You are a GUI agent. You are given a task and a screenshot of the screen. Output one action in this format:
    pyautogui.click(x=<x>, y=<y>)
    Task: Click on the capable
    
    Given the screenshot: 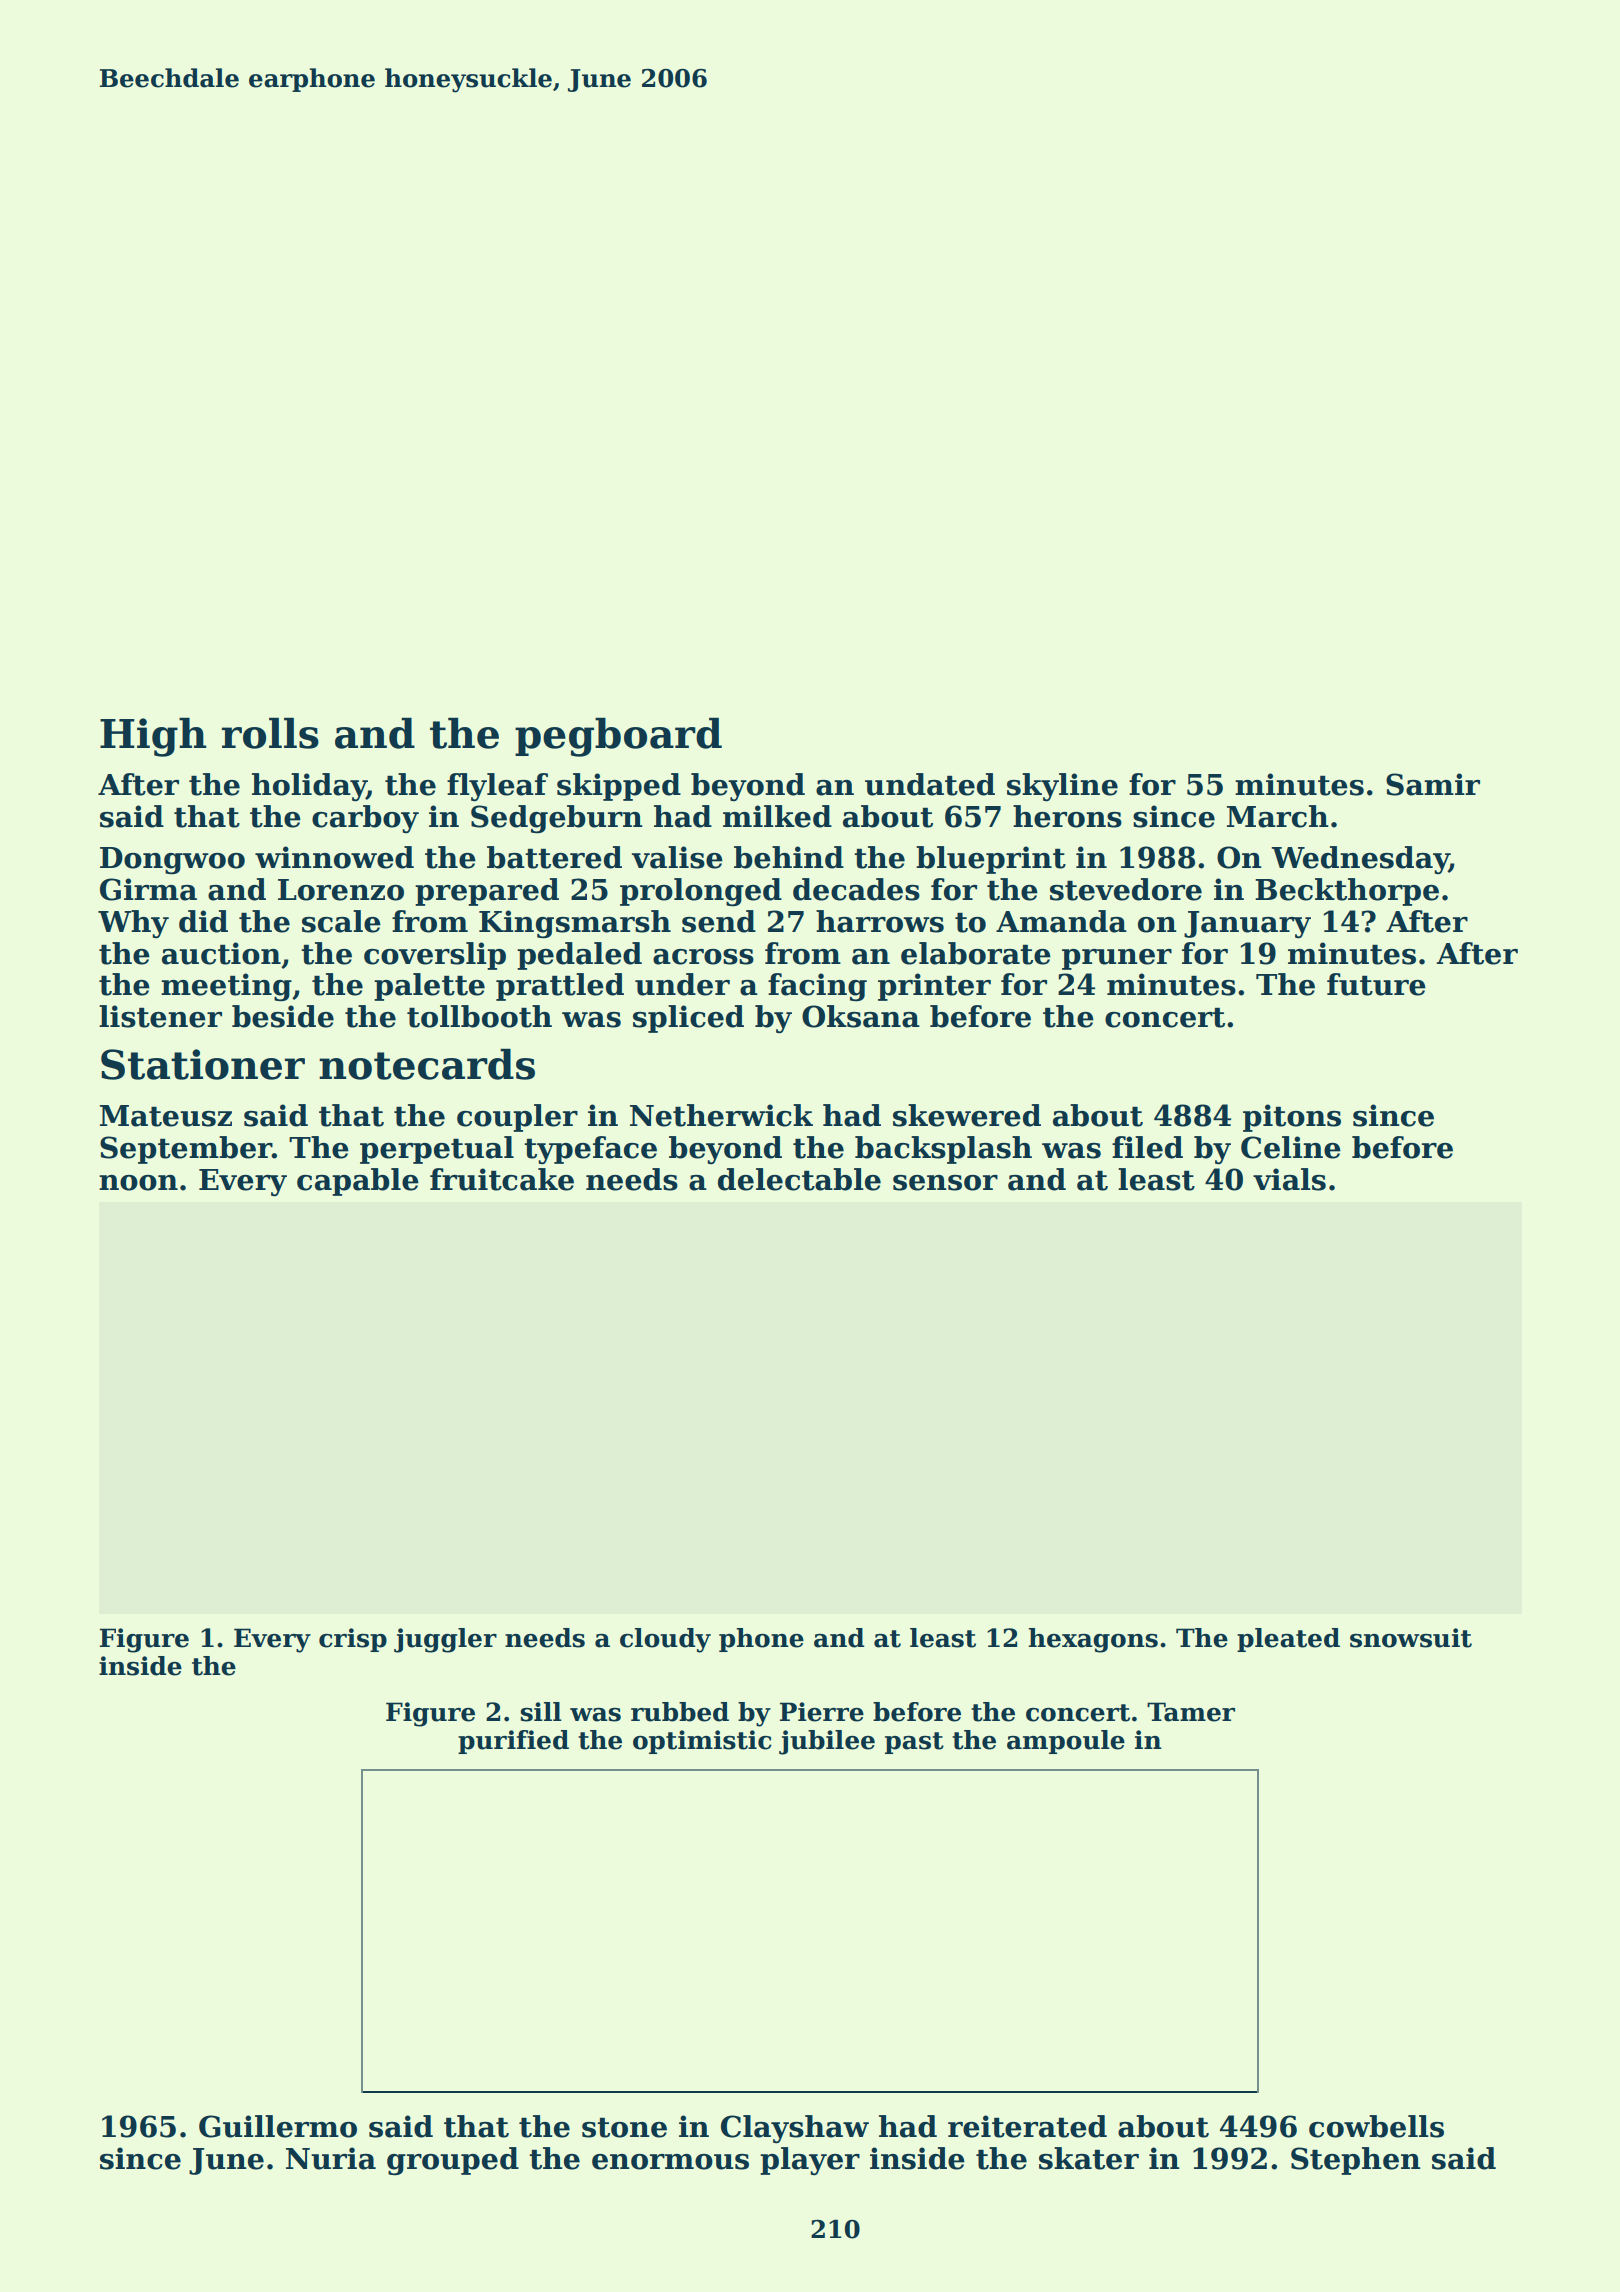 What is the action you would take?
    pyautogui.click(x=358, y=1182)
